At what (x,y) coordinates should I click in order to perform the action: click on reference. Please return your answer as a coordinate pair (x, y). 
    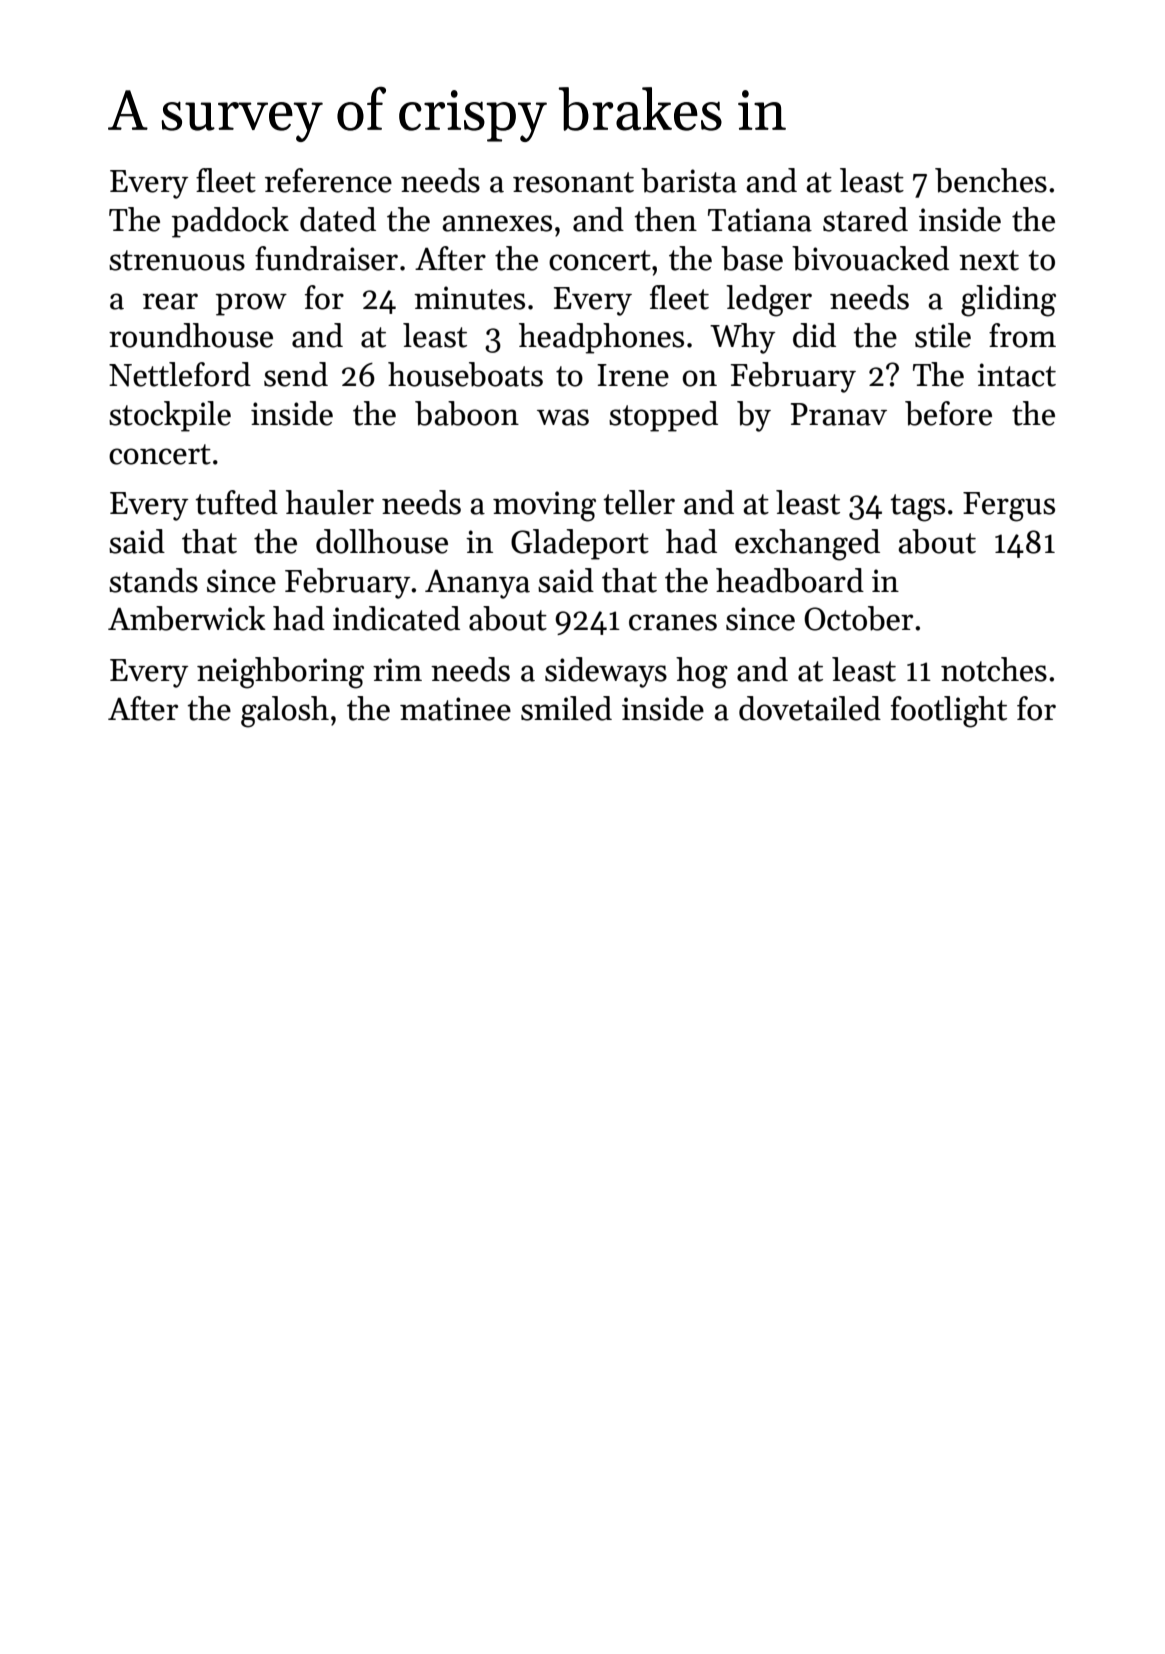
    Looking at the image, I should click on (328, 180).
